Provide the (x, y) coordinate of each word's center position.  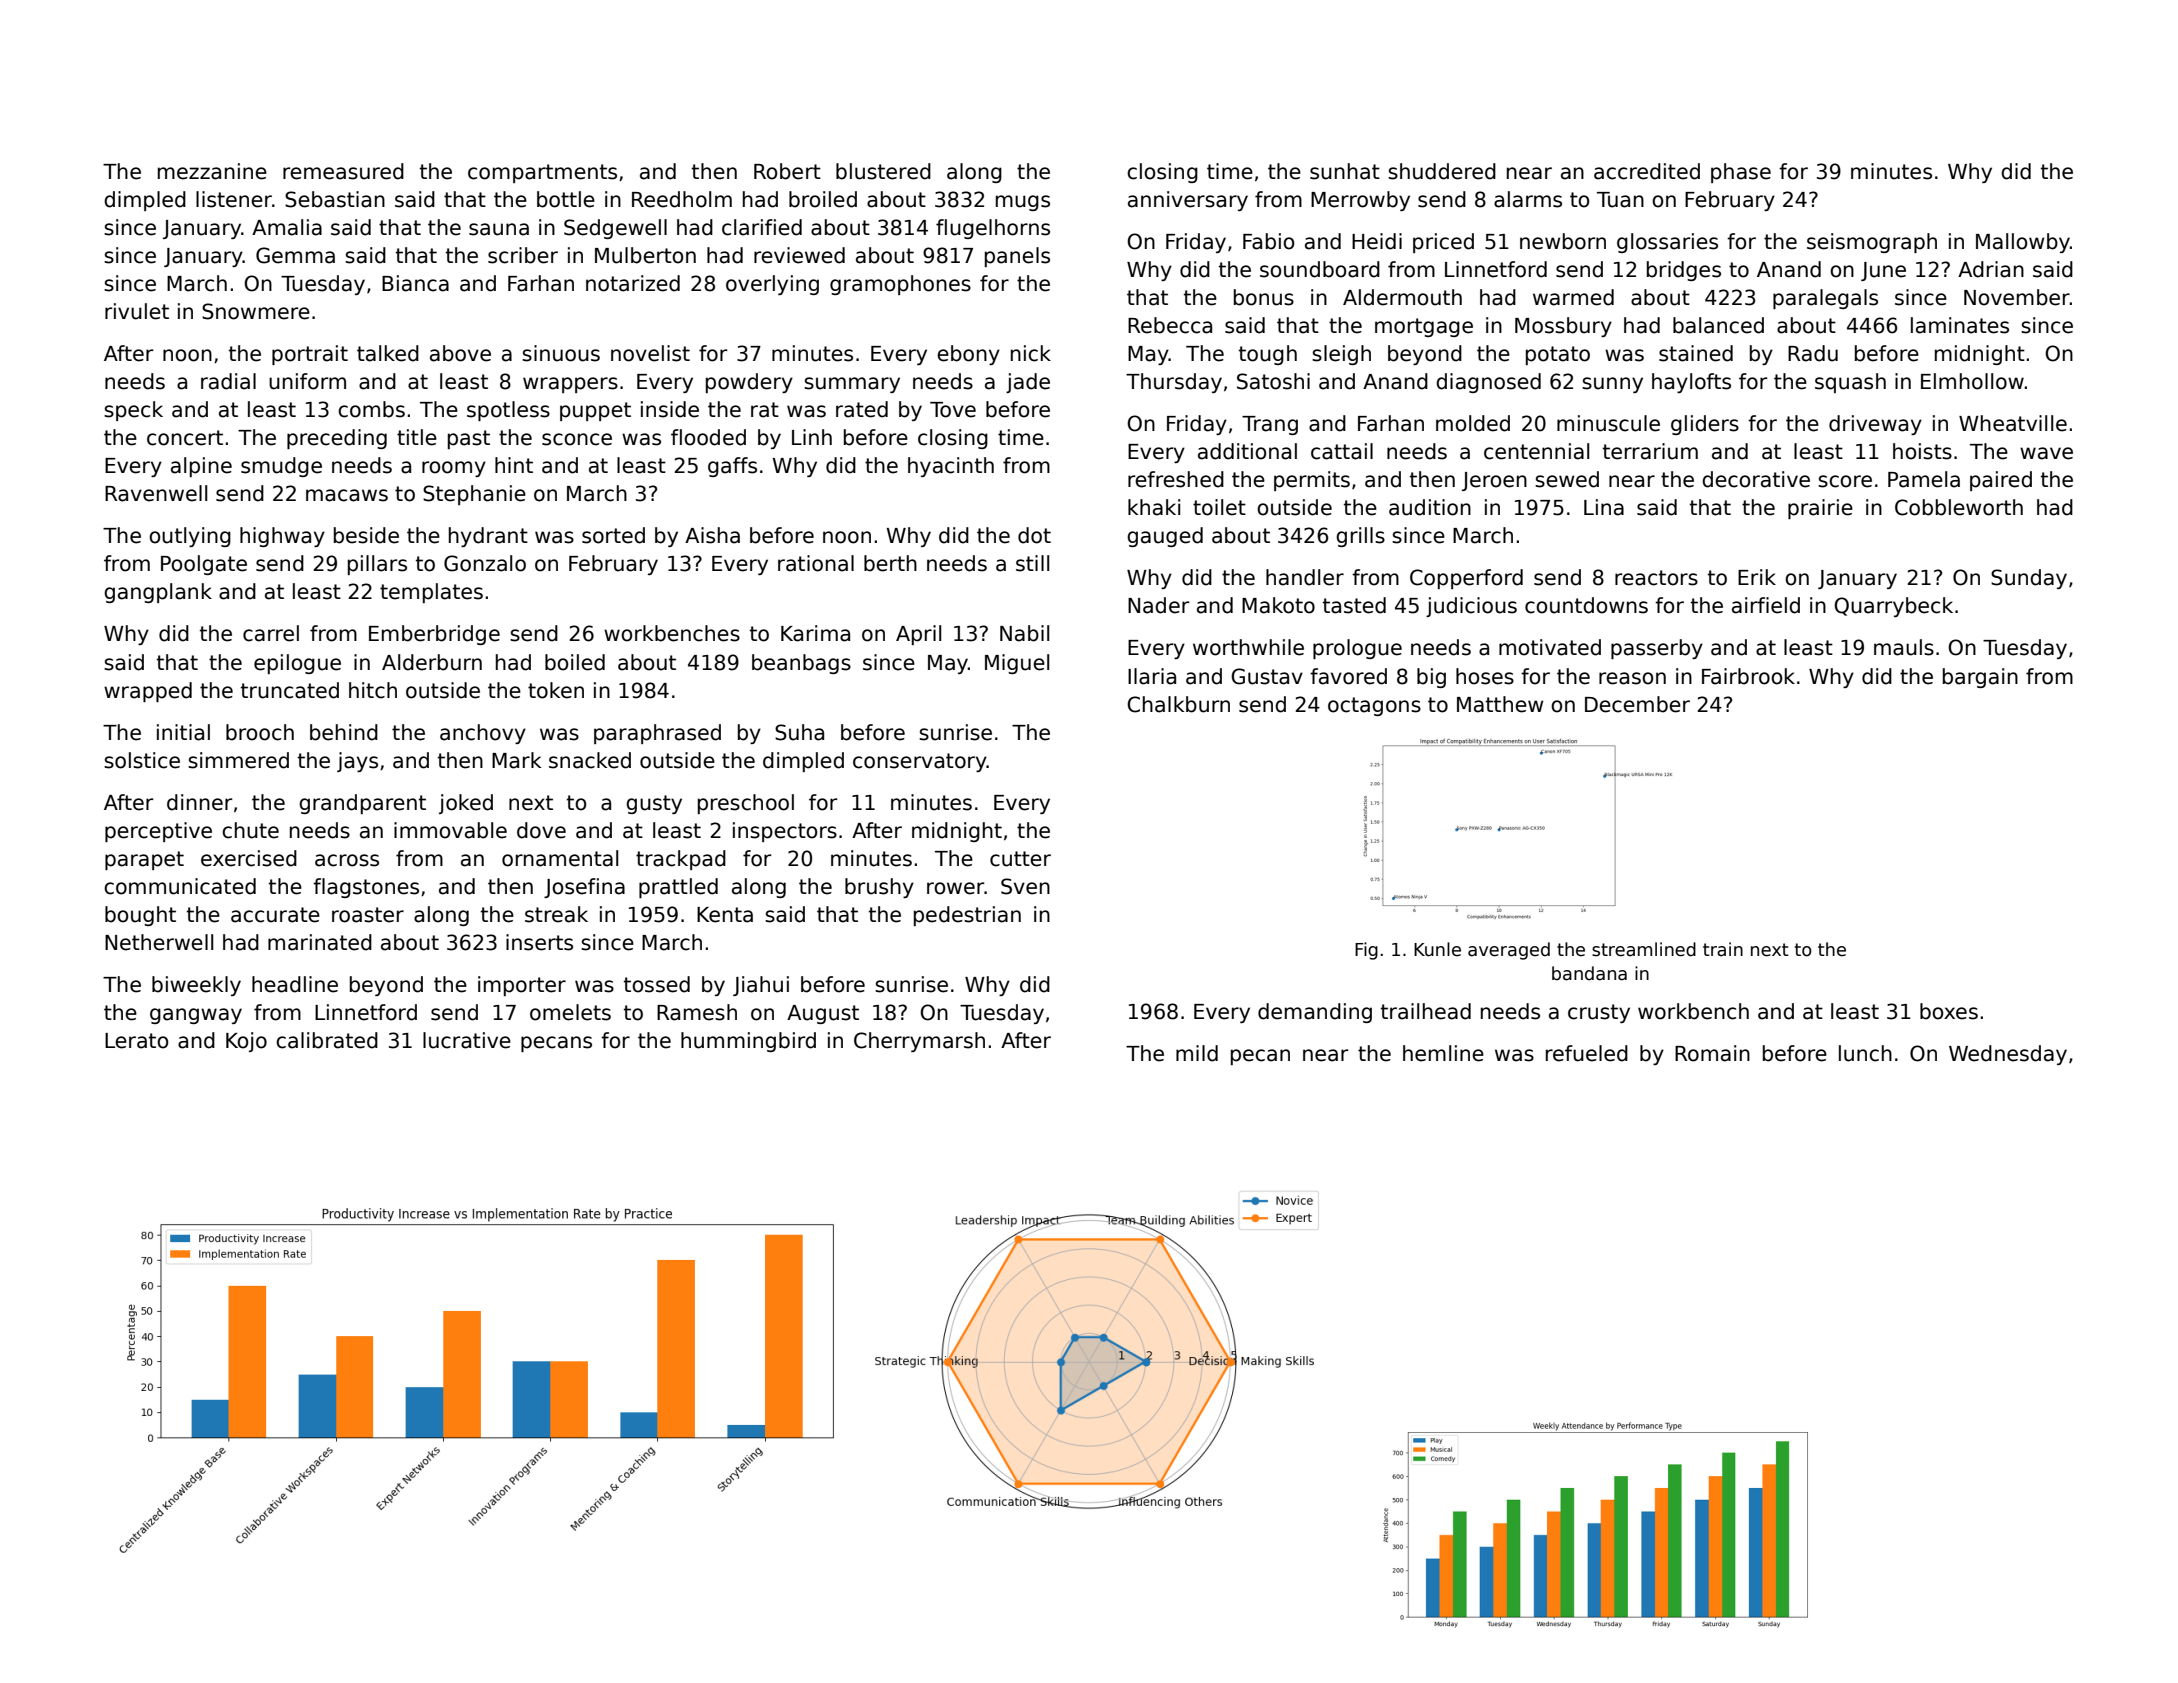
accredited (1647, 171)
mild (1197, 1053)
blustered (883, 171)
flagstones (366, 888)
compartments (542, 173)
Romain (1712, 1053)
